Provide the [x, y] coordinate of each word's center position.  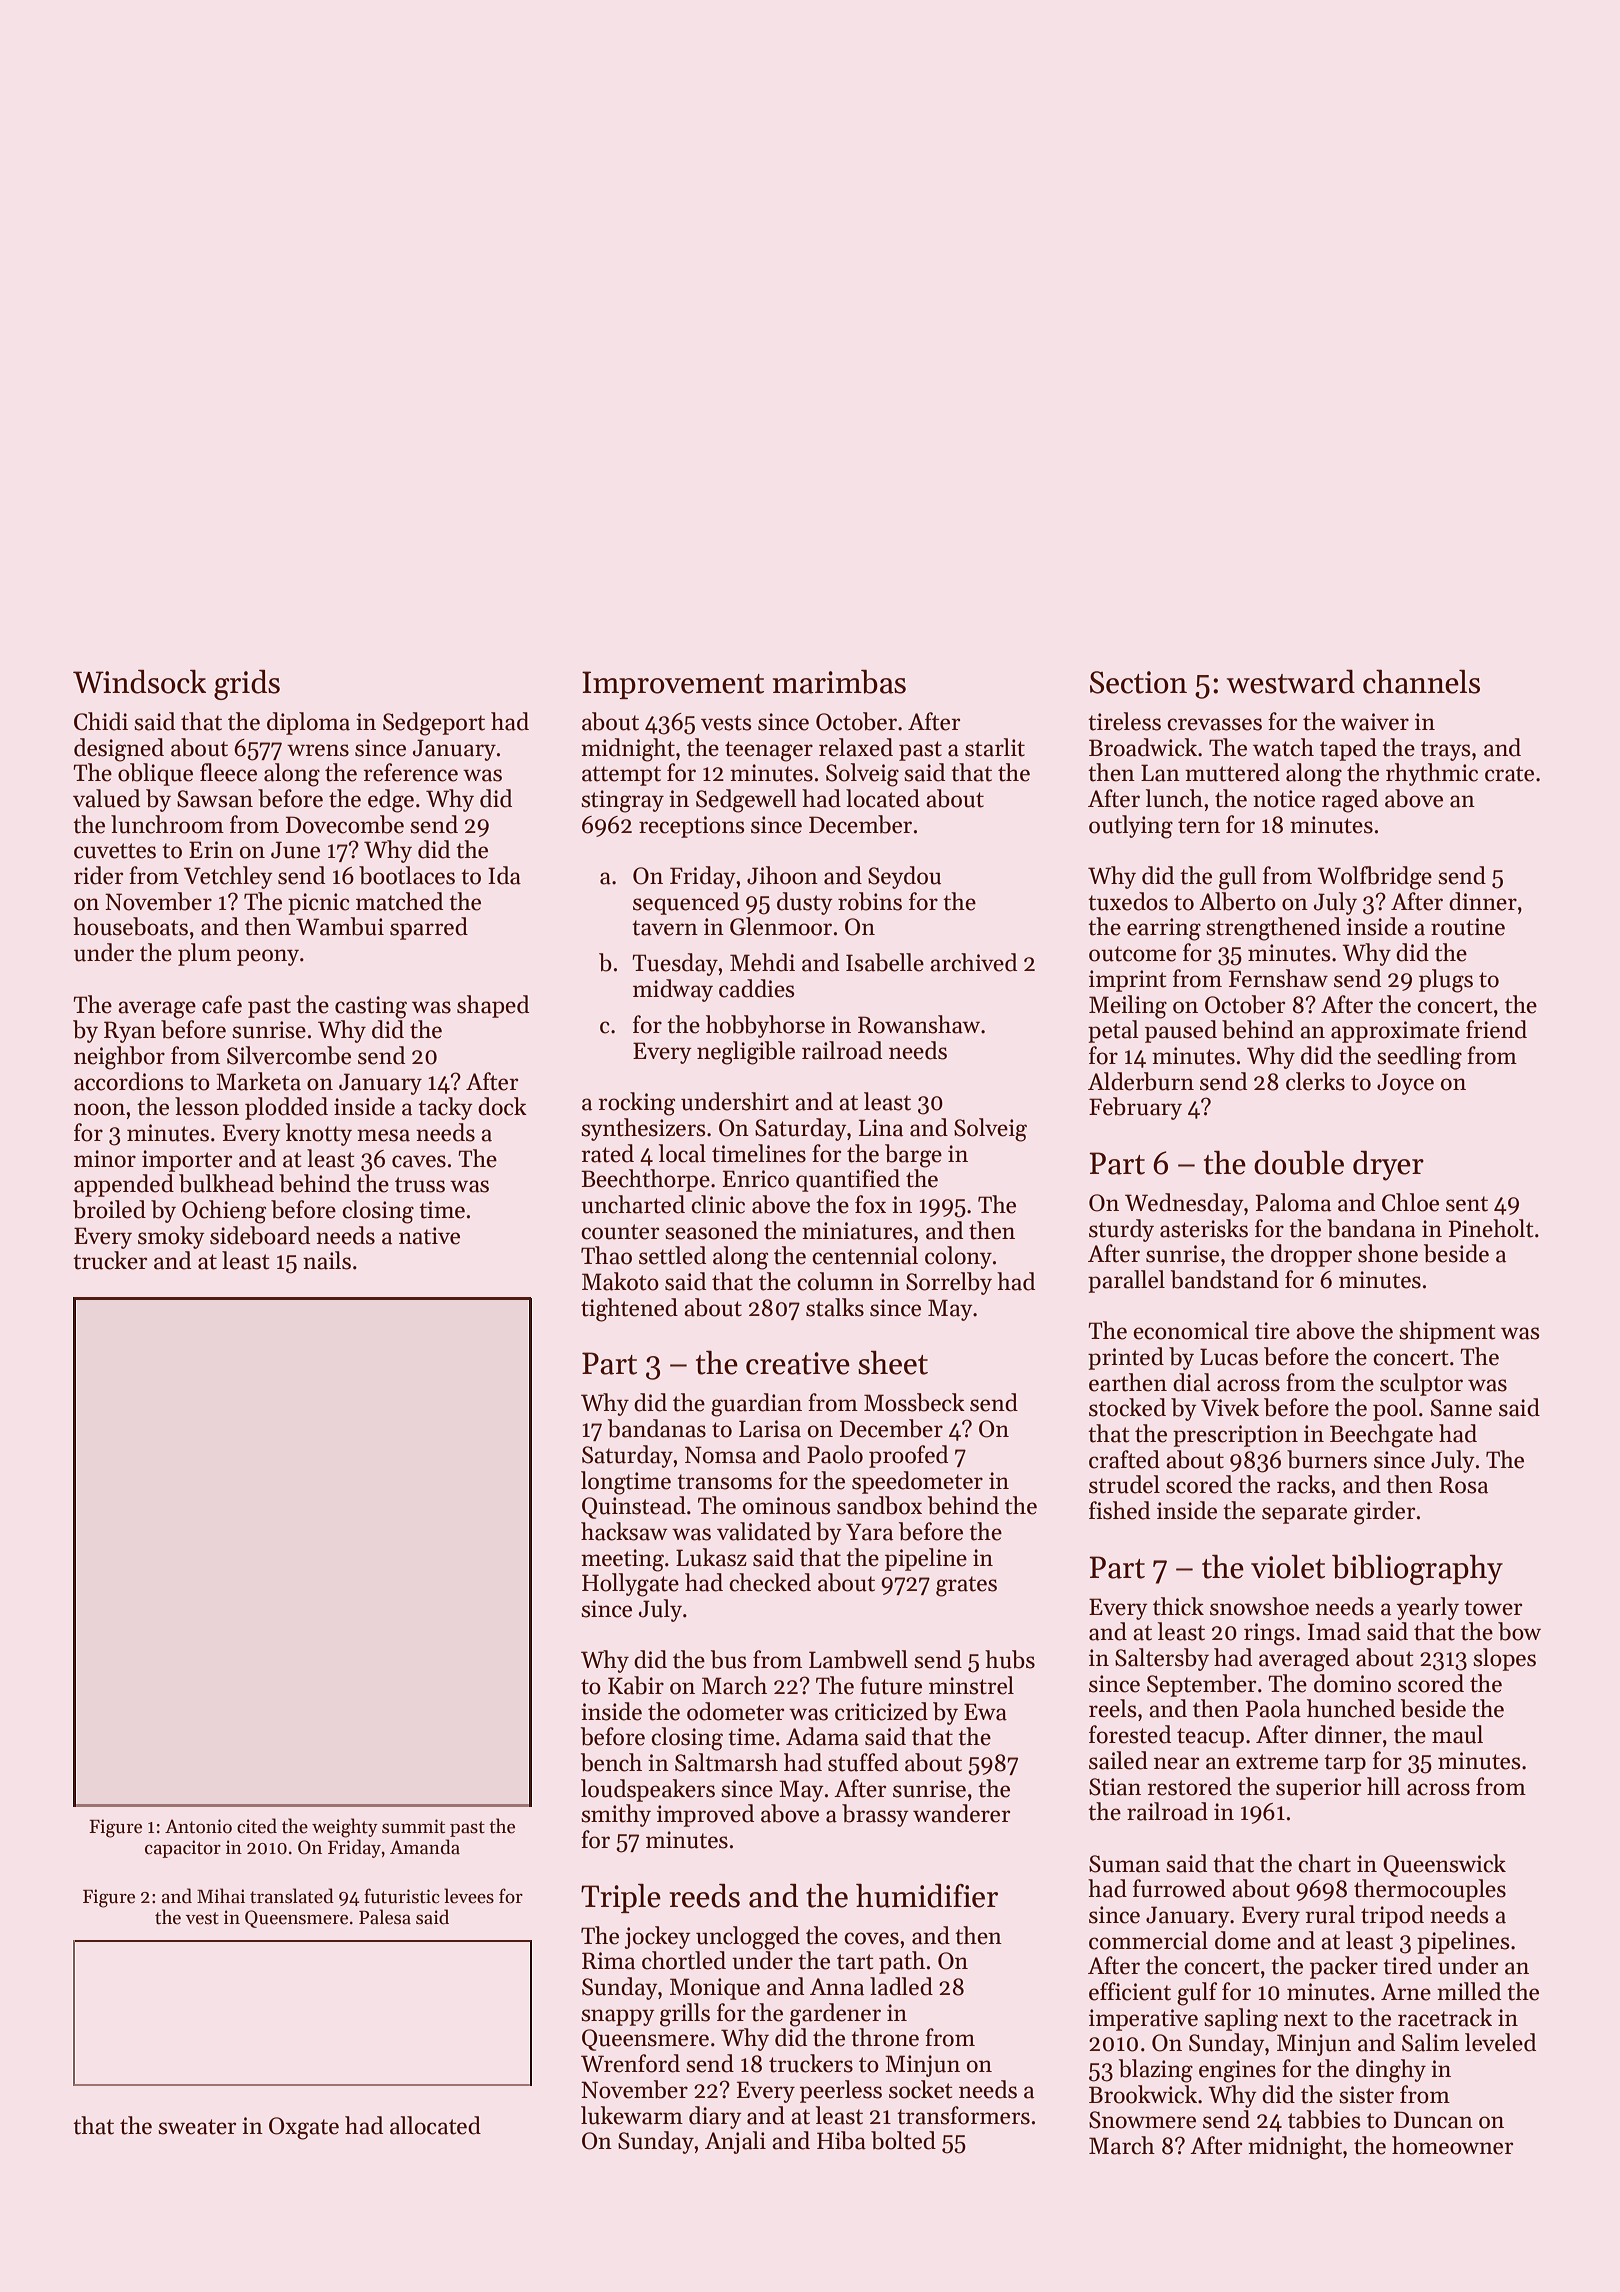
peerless [841, 2091]
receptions [691, 827]
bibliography [1417, 1570]
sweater [197, 2127]
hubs [1010, 1659]
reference [411, 772]
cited [257, 1826]
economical [1191, 1330]
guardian [756, 1405]
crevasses [1214, 724]
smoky [171, 1237]
